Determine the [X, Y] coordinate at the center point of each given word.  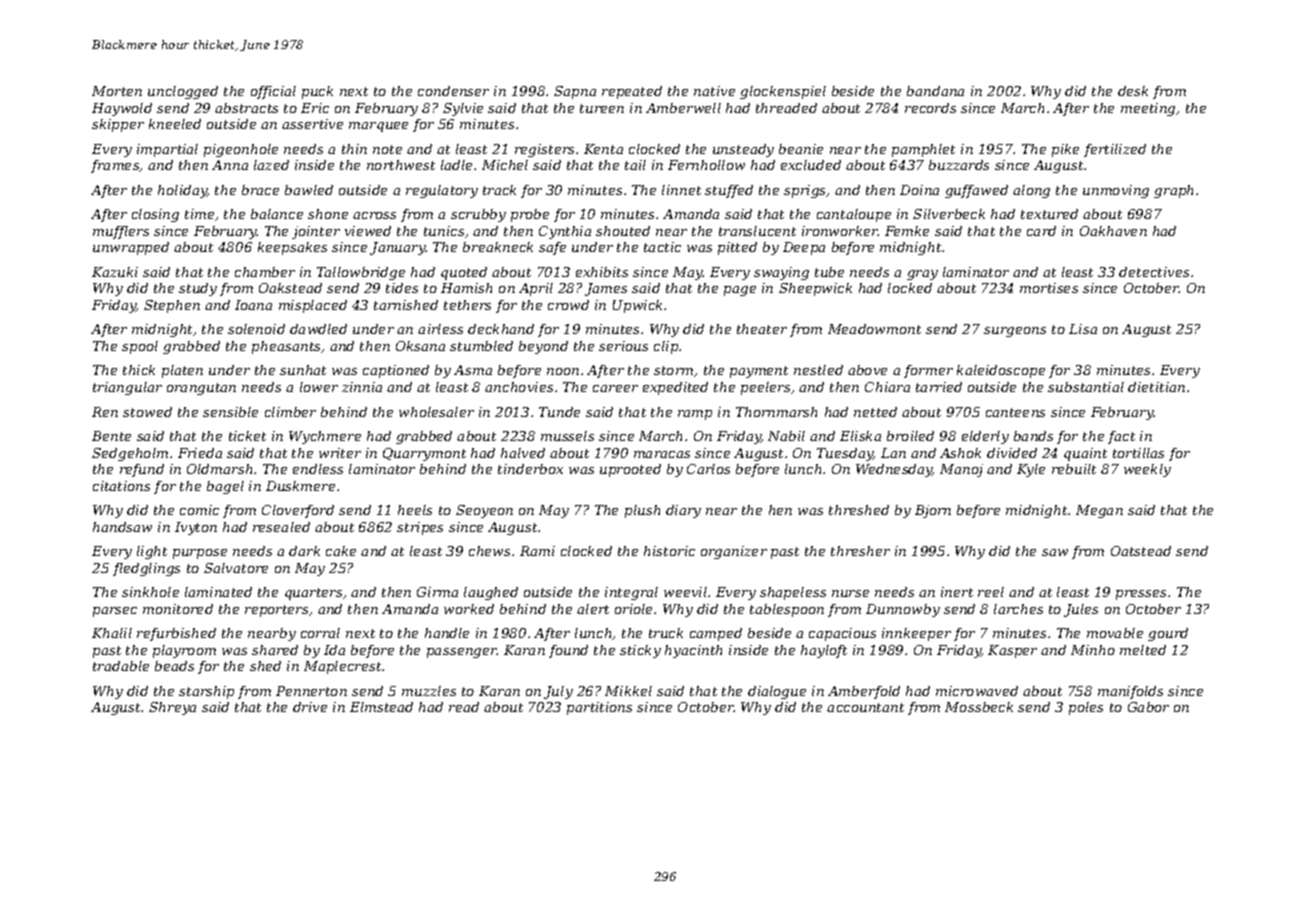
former [928, 371]
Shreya [172, 708]
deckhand [501, 329]
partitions [599, 708]
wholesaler [436, 412]
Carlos [708, 469]
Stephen [172, 306]
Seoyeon [484, 511]
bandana [935, 91]
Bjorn [933, 511]
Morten [117, 91]
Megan [1099, 511]
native [714, 91]
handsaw [122, 527]
